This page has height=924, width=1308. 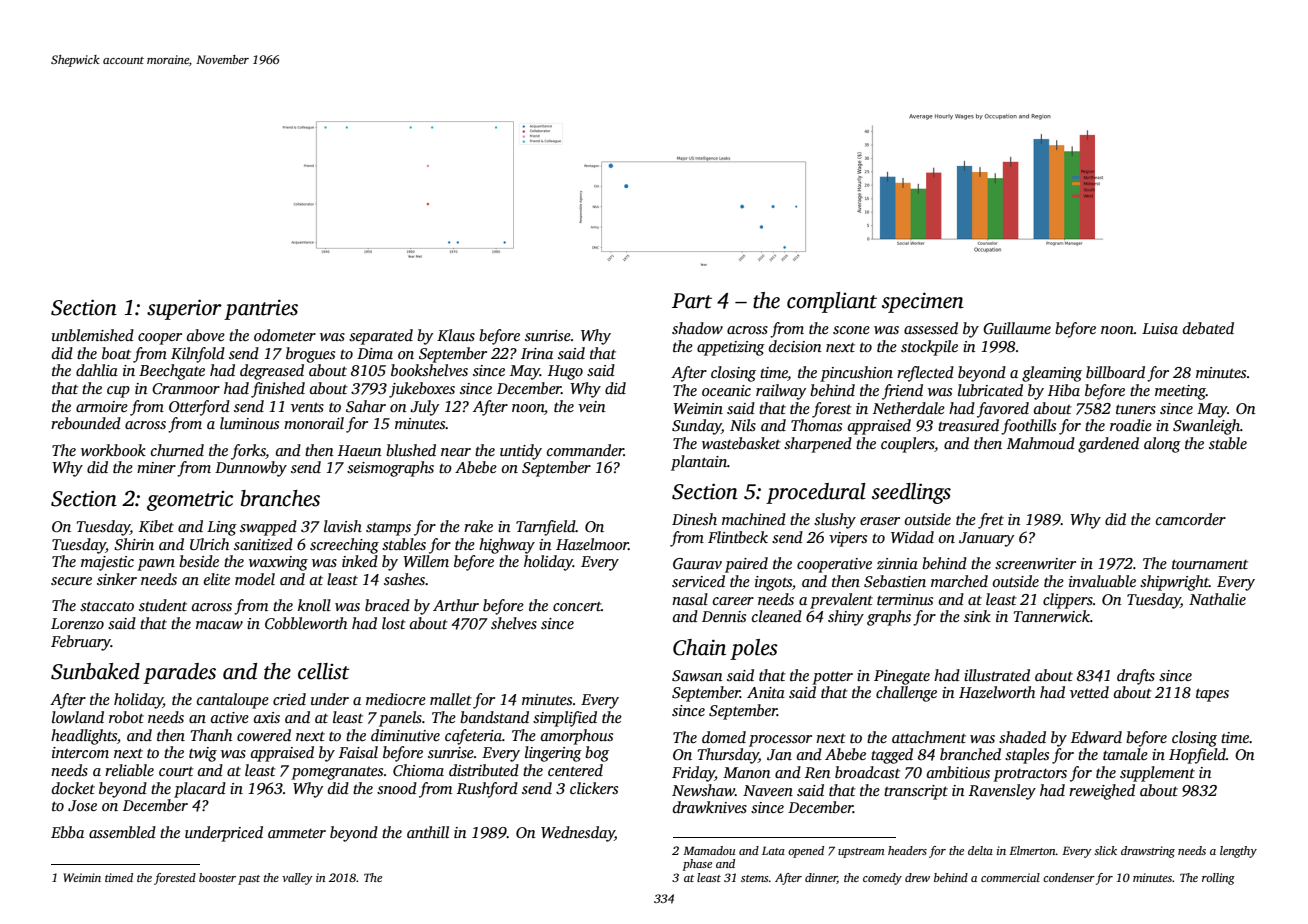 I want to click on gardened, so click(x=1108, y=445).
